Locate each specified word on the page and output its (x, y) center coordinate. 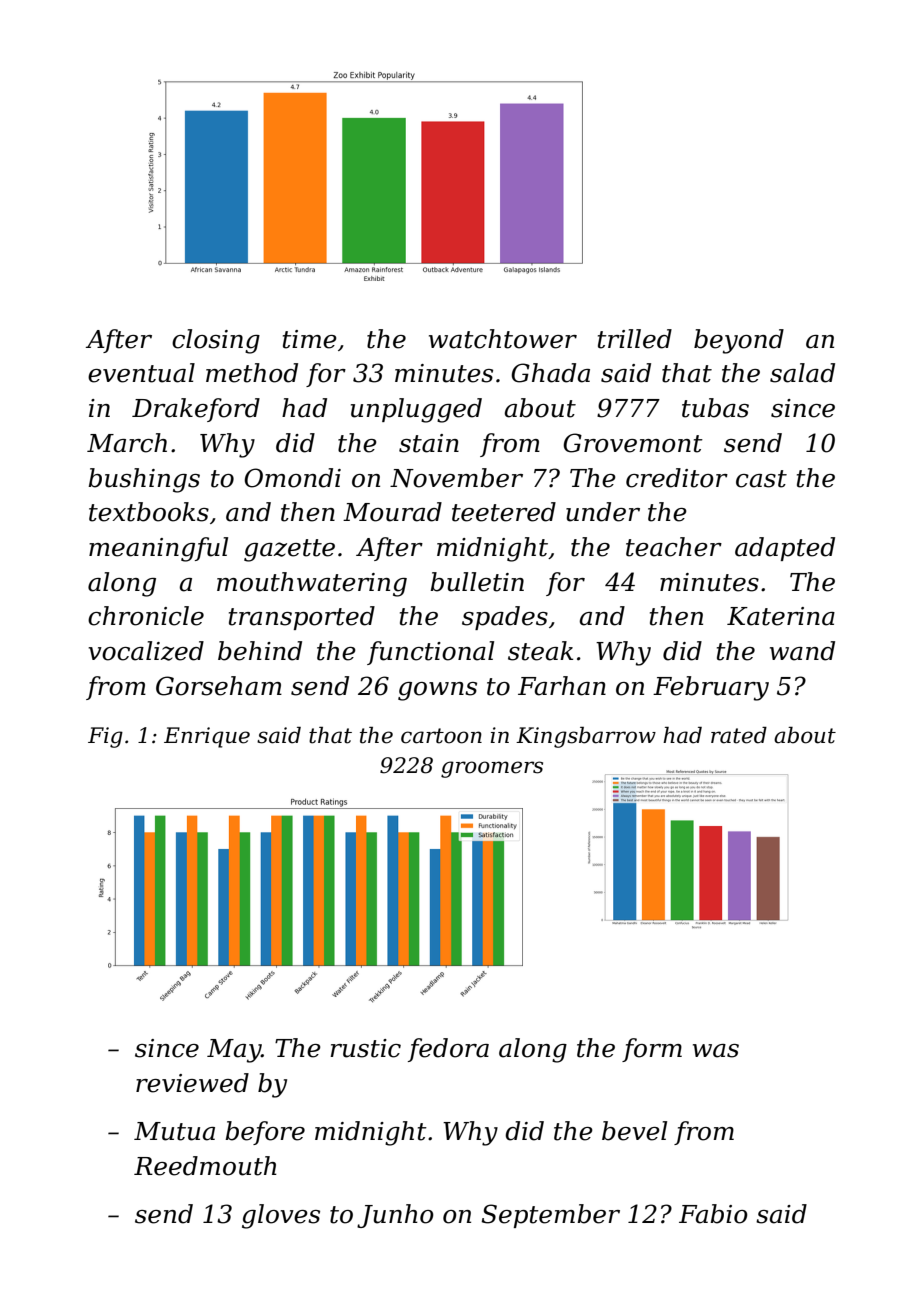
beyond (739, 341)
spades (505, 618)
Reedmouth (205, 1166)
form (652, 1050)
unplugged (416, 410)
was (716, 1051)
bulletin (477, 582)
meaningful (158, 549)
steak (540, 651)
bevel (634, 1131)
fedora (448, 1050)
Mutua (174, 1131)
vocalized (146, 651)
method (252, 373)
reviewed (192, 1083)
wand (802, 651)
